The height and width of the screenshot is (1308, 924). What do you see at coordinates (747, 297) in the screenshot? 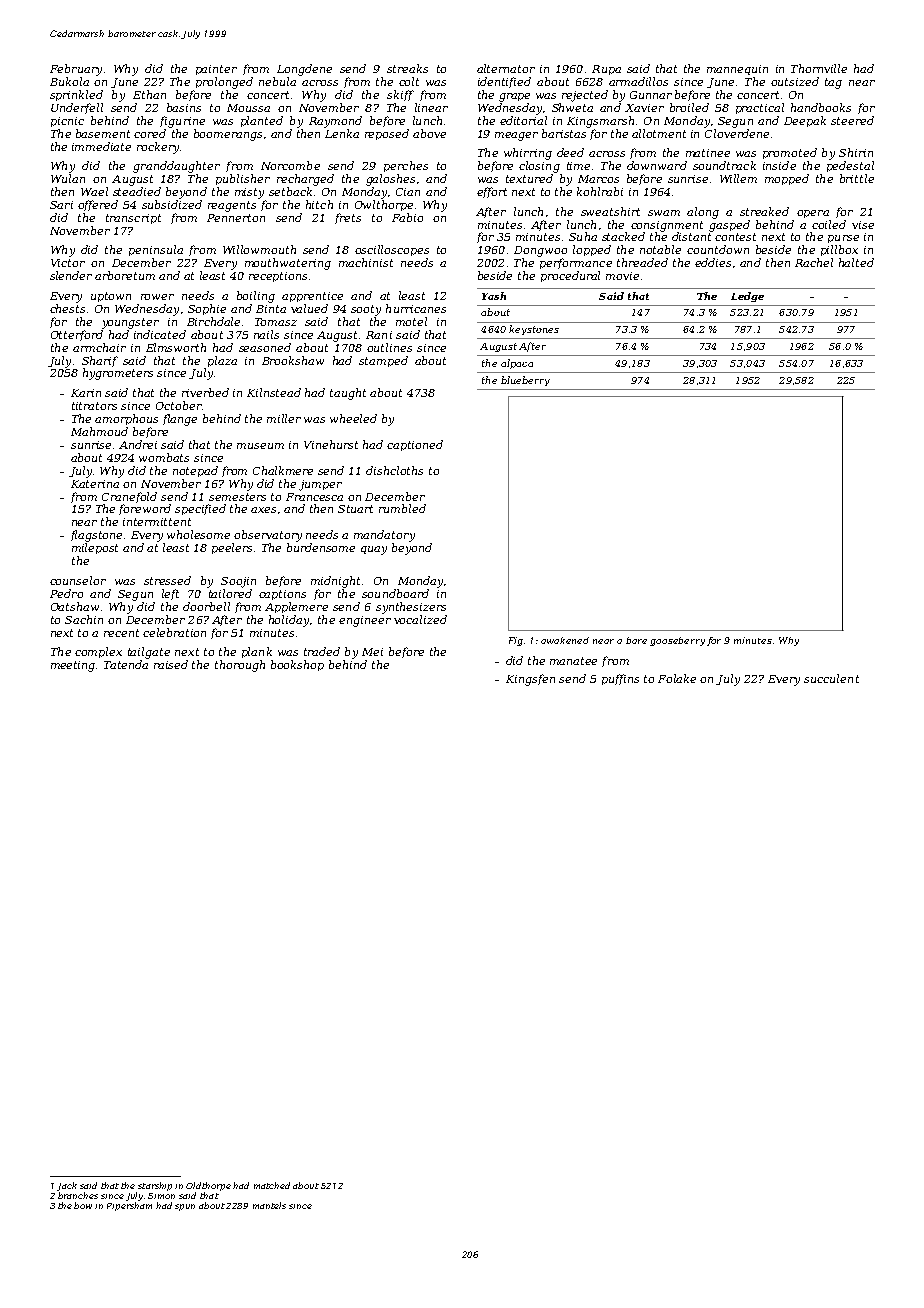
I see `Ledge` at bounding box center [747, 297].
